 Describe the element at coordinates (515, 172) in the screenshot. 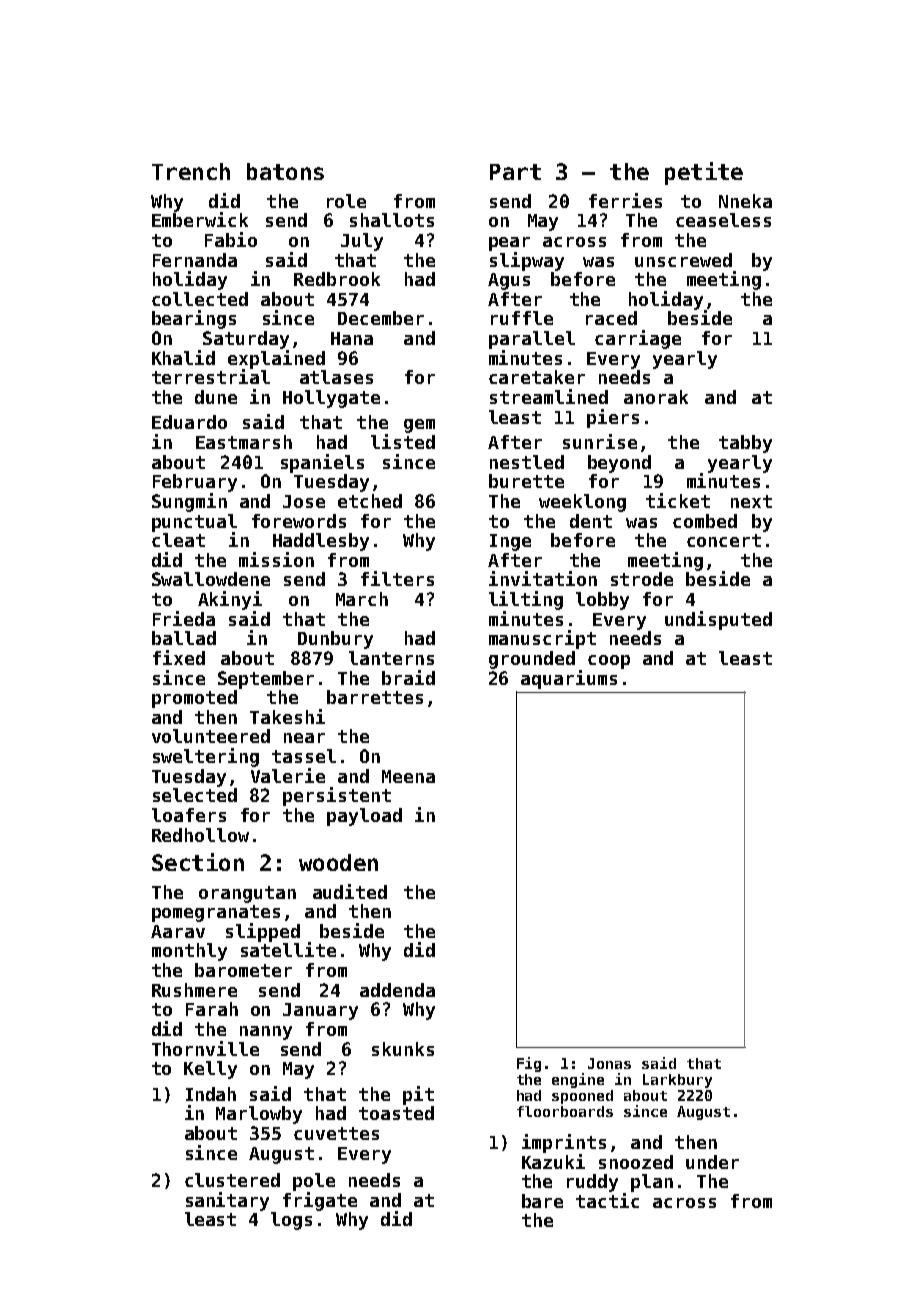

I see `Part` at that location.
